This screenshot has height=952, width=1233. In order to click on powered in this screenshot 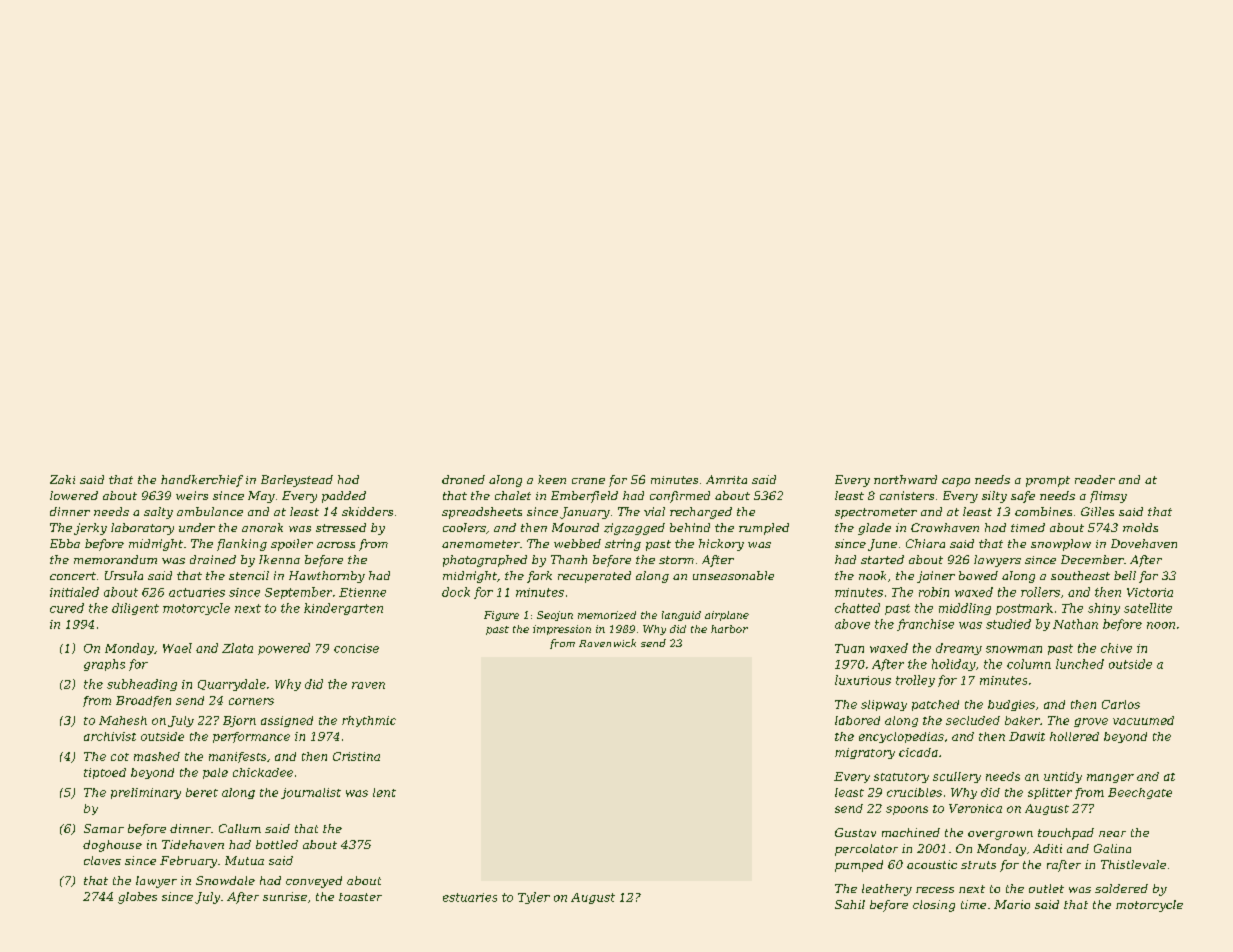, I will do `click(284, 649)`.
